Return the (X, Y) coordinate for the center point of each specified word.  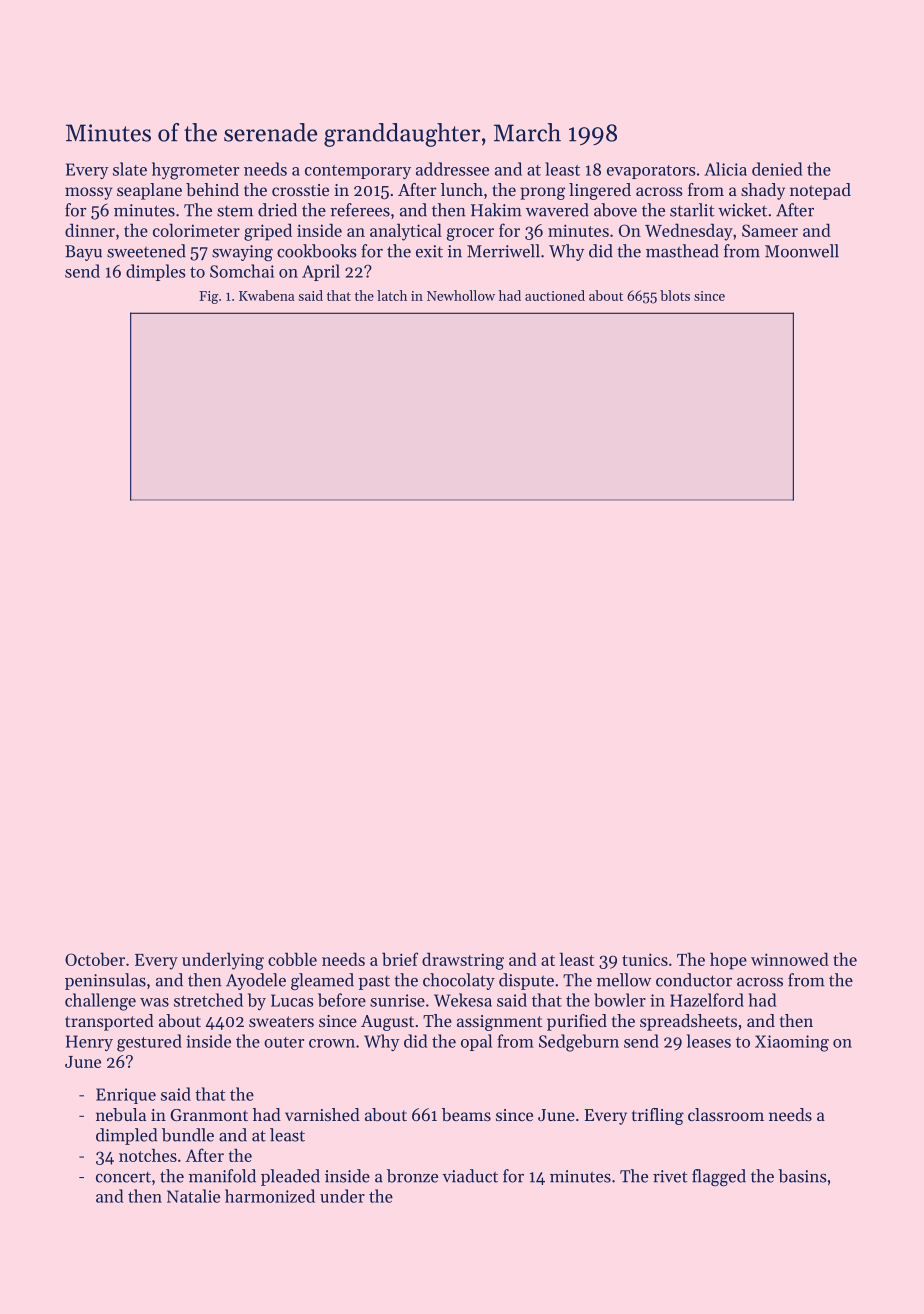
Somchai (242, 271)
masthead (682, 251)
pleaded (290, 1177)
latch (392, 295)
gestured (149, 1043)
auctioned (555, 295)
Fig (208, 297)
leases (709, 1041)
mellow (624, 980)
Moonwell (802, 251)
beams (466, 1114)
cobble (292, 959)
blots (675, 295)
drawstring (463, 961)
